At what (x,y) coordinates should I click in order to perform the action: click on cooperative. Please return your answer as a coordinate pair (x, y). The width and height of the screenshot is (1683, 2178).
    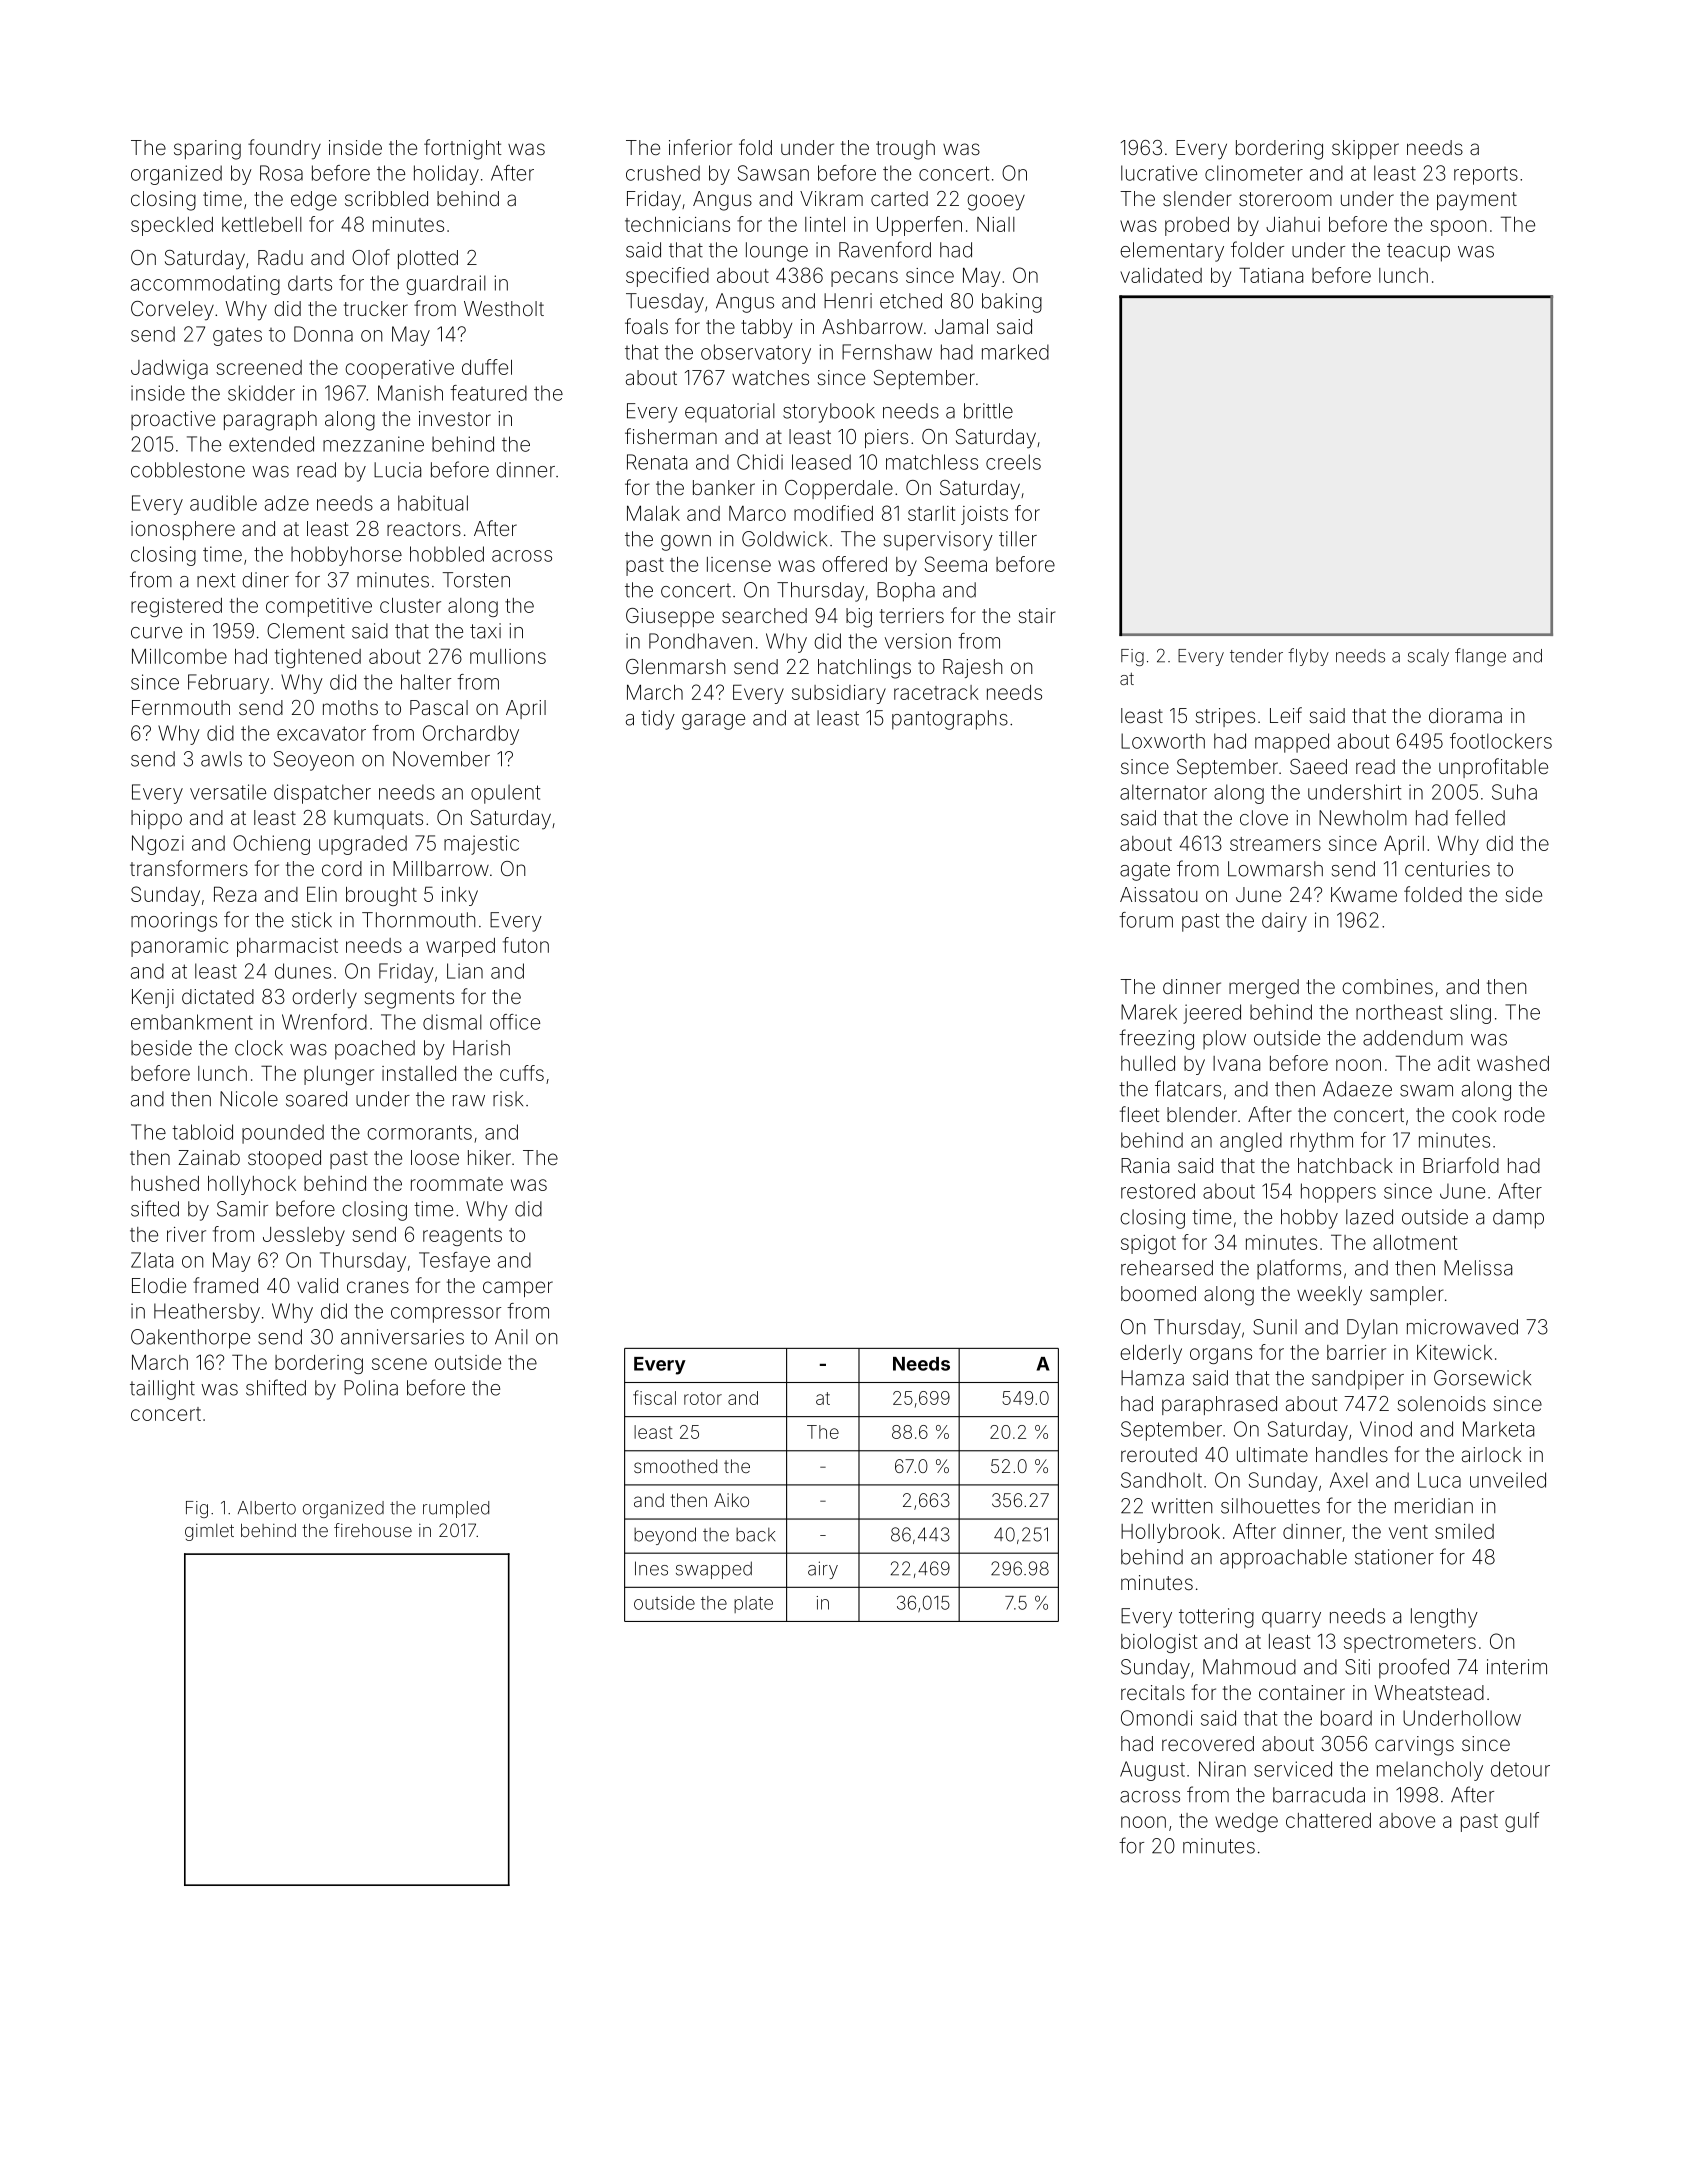
    Looking at the image, I should click on (399, 369).
